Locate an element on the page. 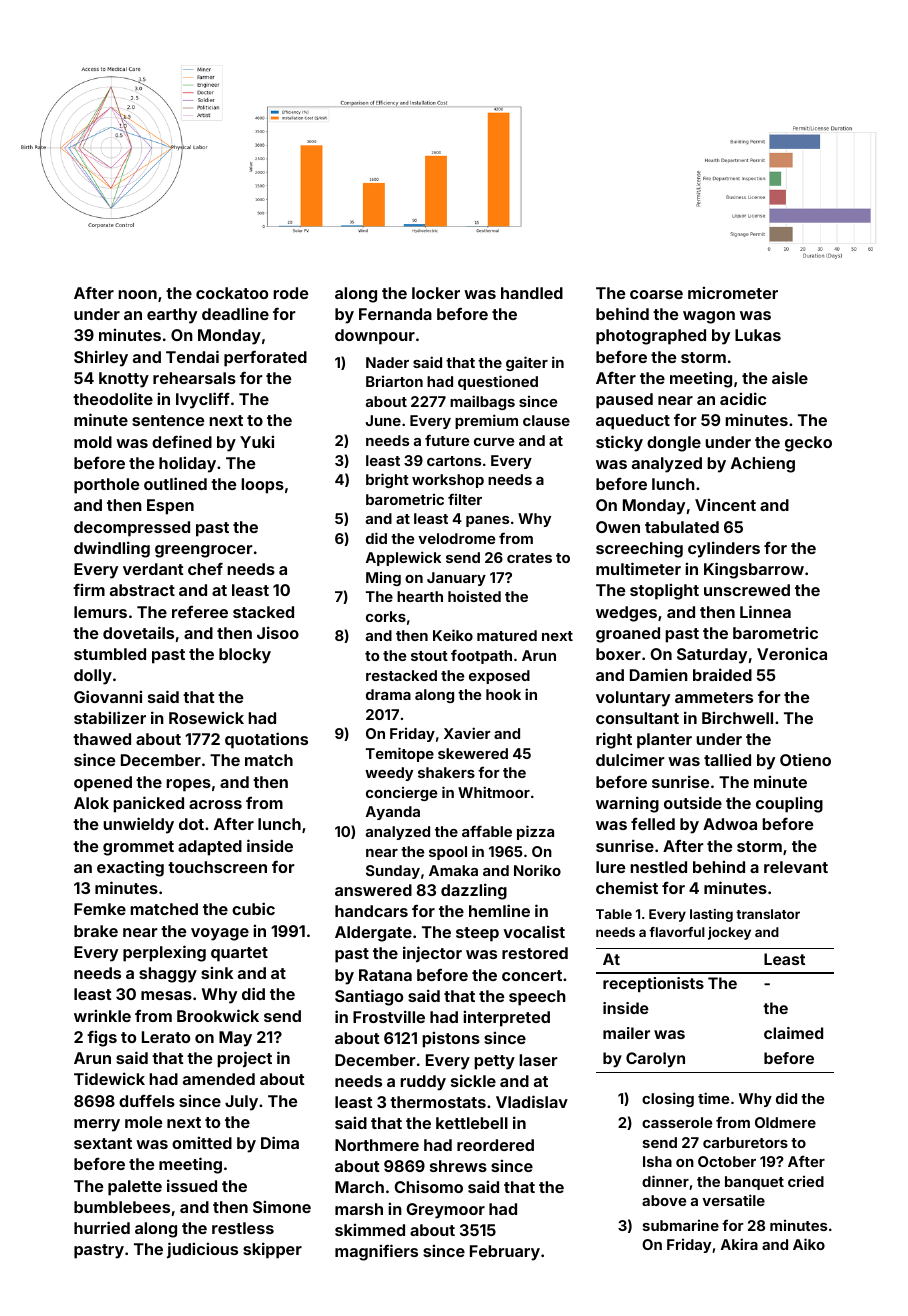  answered is located at coordinates (373, 890).
